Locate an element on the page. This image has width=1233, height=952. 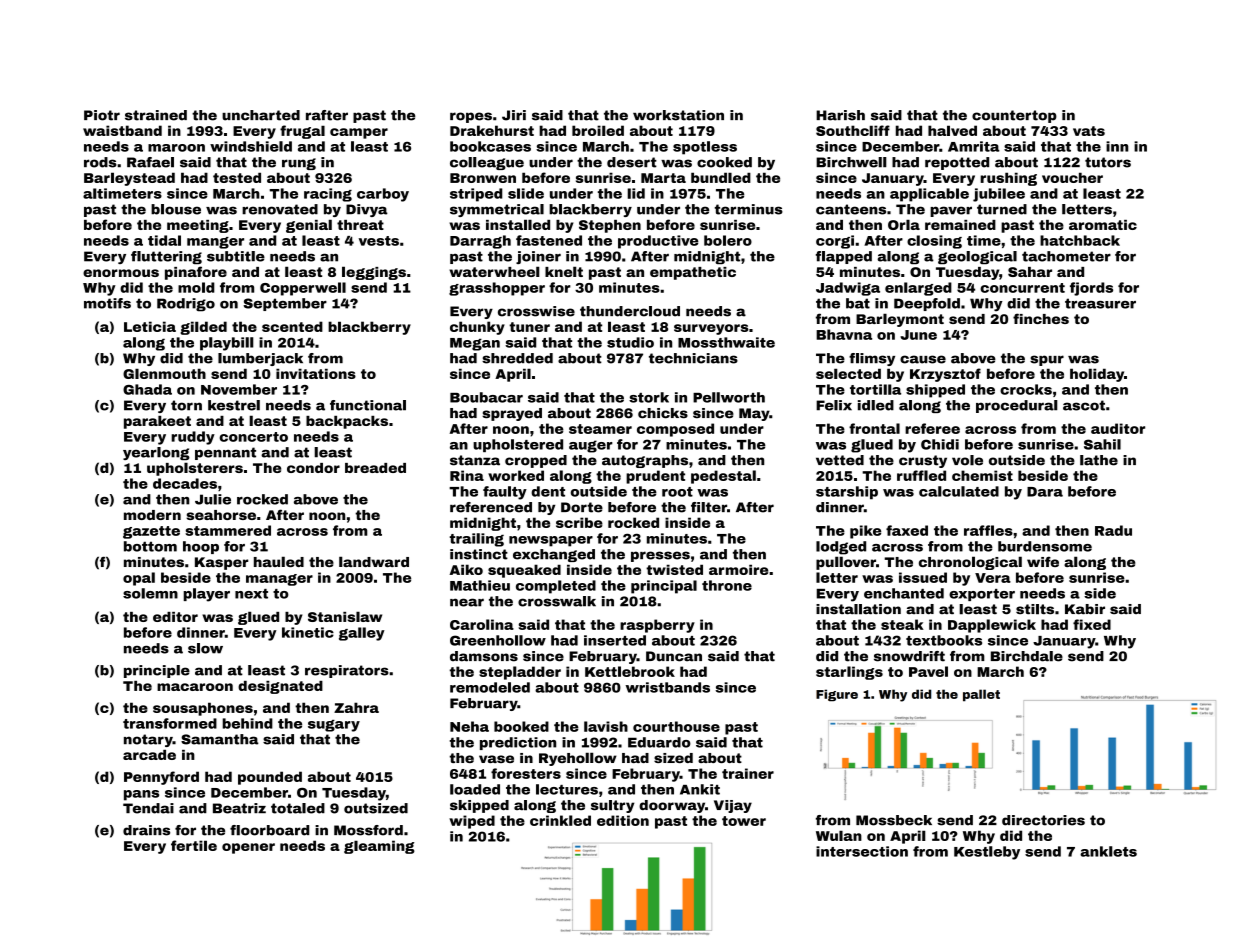
technicians is located at coordinates (693, 358).
